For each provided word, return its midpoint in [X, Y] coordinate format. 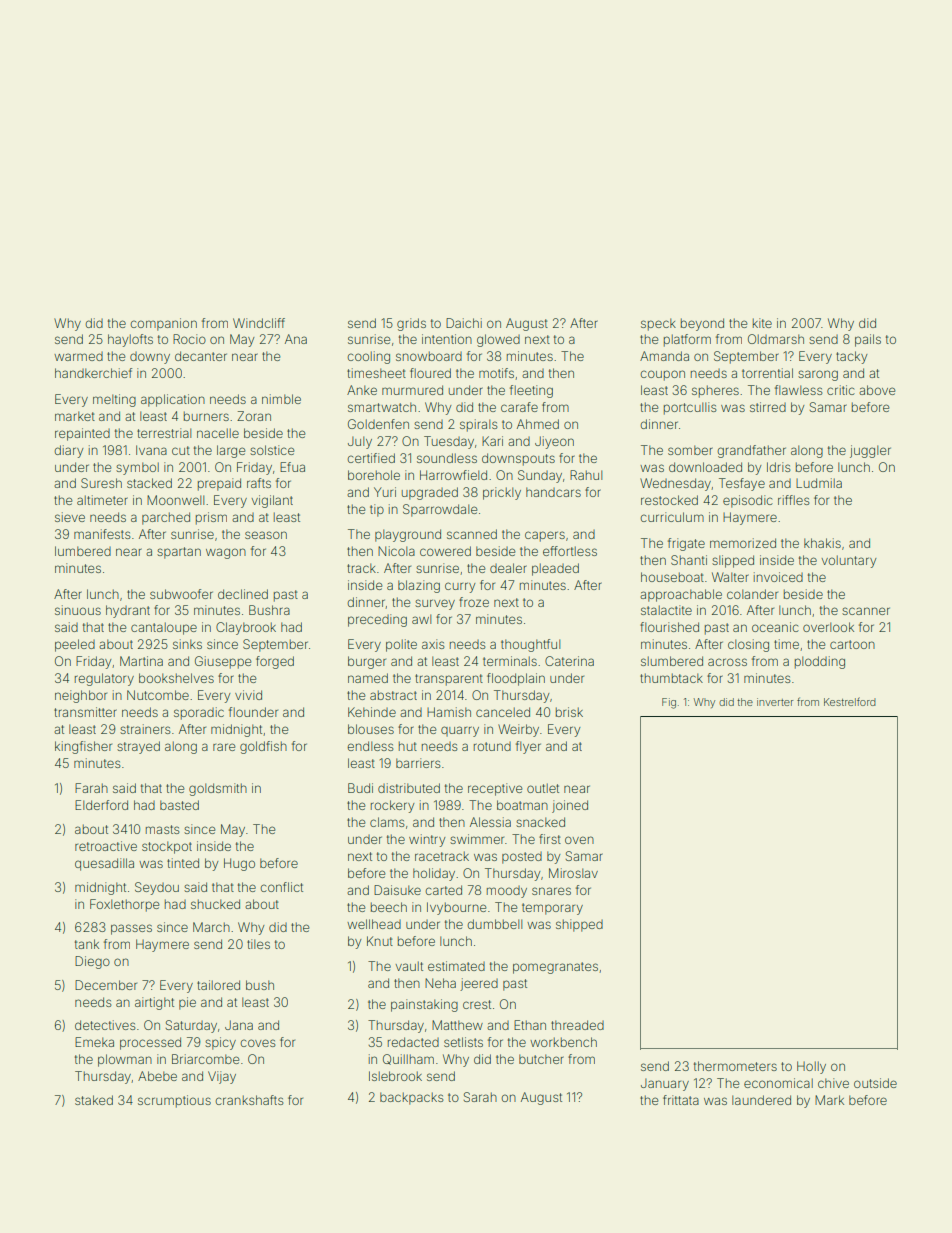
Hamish [449, 712]
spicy [220, 1043]
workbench [563, 1042]
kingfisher [83, 747]
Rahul [586, 475]
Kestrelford [850, 701]
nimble [281, 399]
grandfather [752, 451]
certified [371, 458]
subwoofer [181, 594]
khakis [822, 543]
